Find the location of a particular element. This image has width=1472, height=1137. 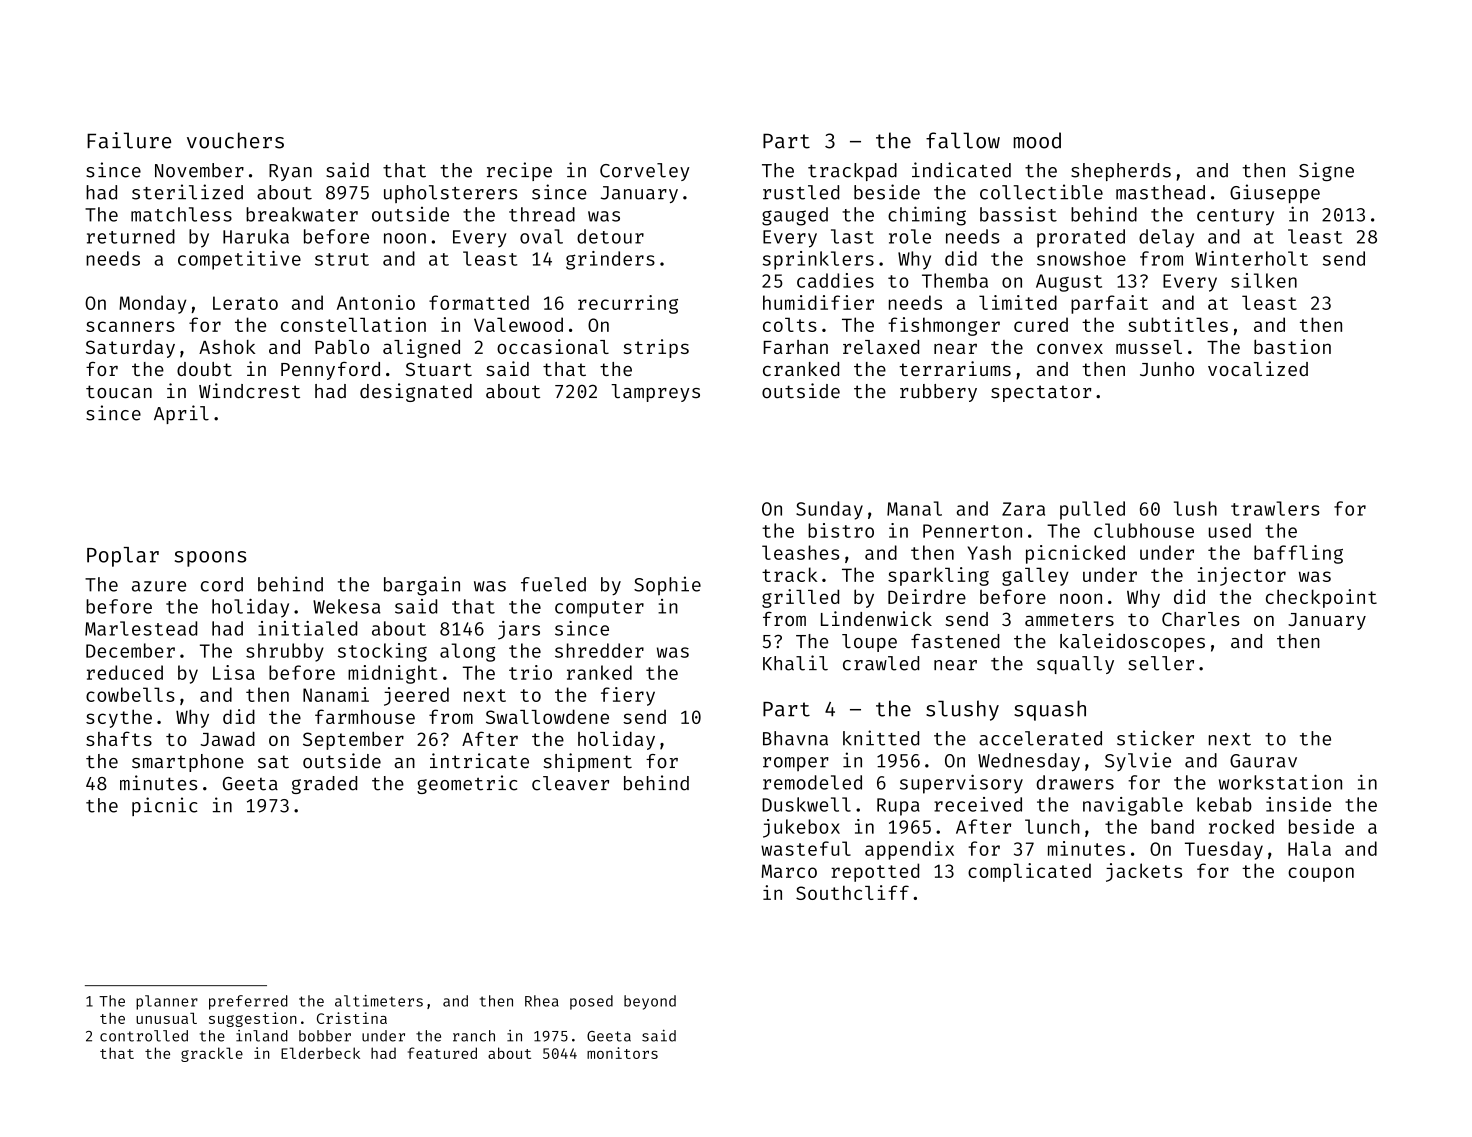

fueled is located at coordinates (553, 584).
